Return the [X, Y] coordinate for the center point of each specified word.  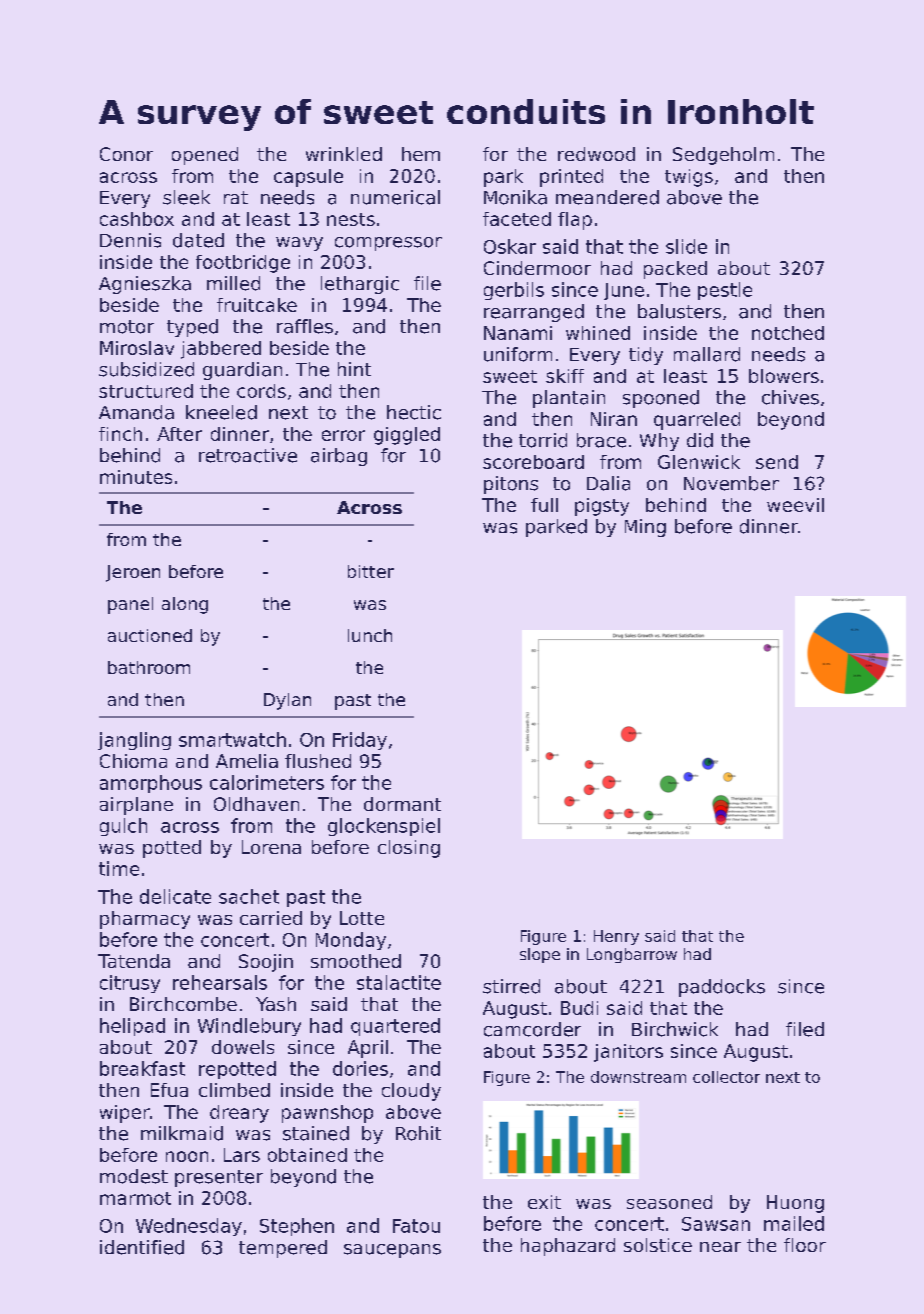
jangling [134, 741]
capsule [308, 178]
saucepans [392, 1251]
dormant [402, 804]
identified [142, 1247]
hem [421, 154]
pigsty [602, 507]
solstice [658, 1245]
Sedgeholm [723, 156]
